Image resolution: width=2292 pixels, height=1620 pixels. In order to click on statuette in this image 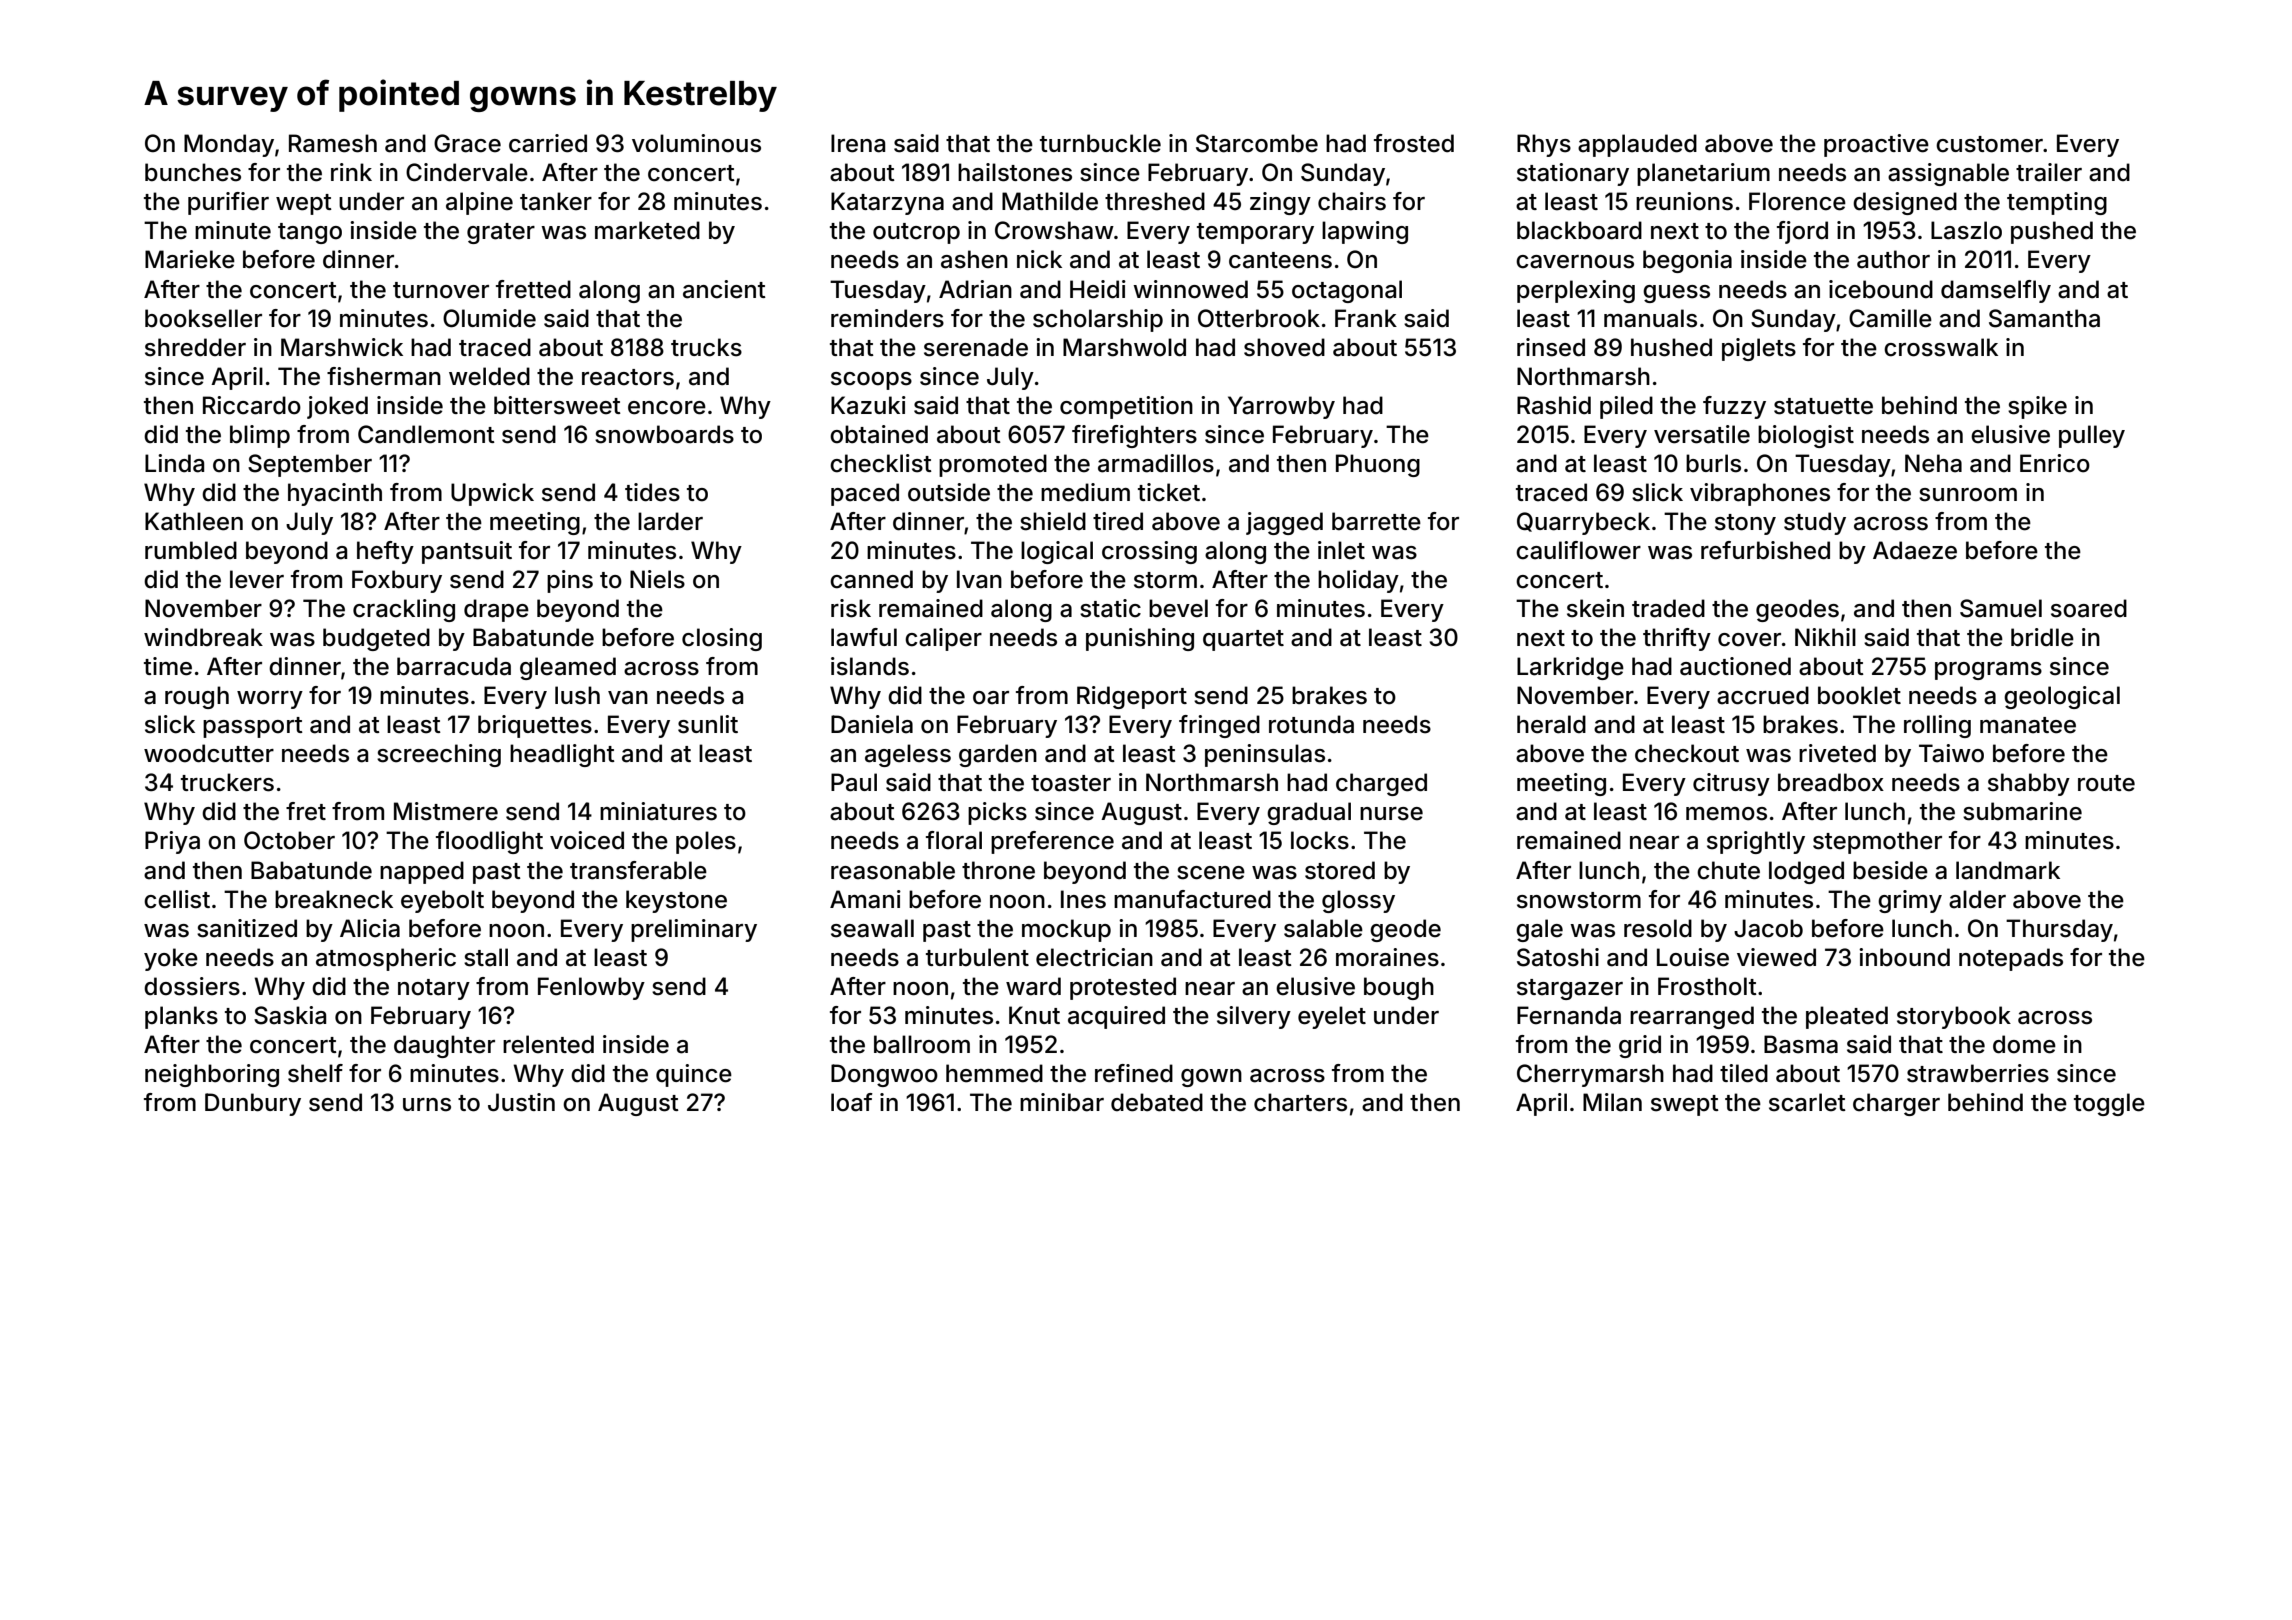, I will do `click(1823, 406)`.
